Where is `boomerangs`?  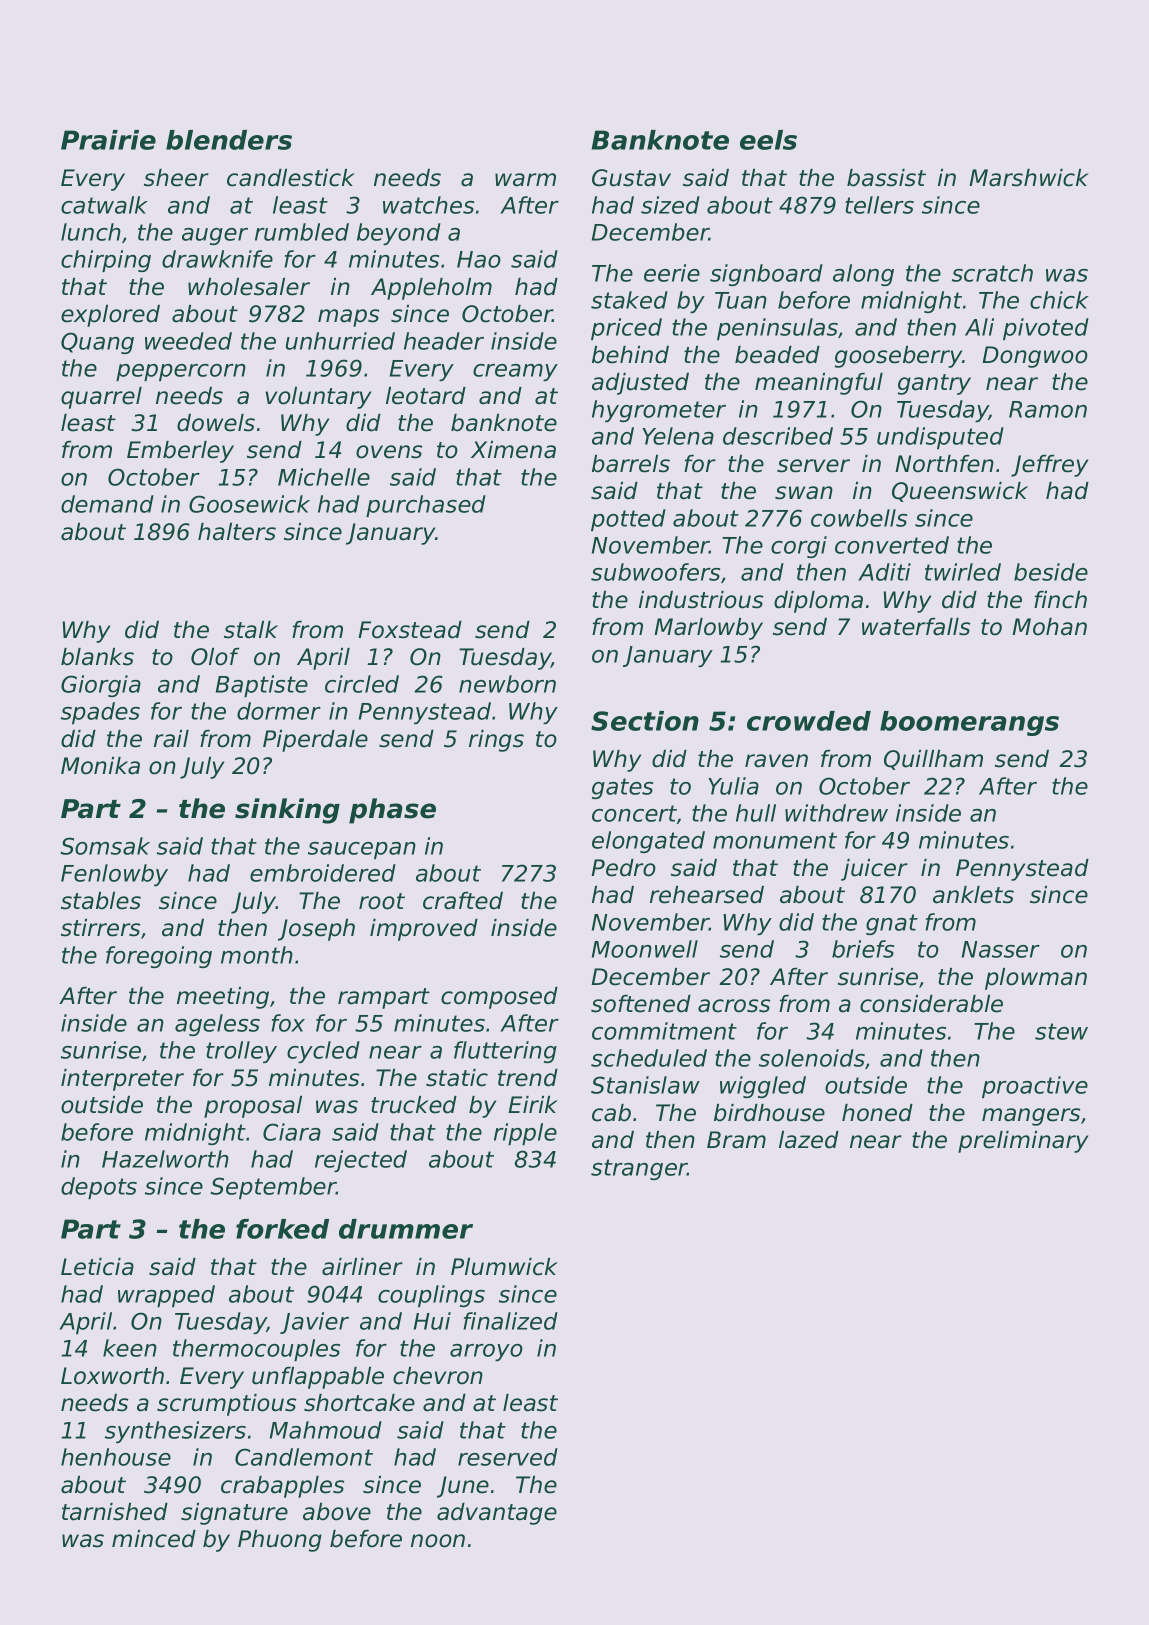
boomerangs is located at coordinates (969, 723).
